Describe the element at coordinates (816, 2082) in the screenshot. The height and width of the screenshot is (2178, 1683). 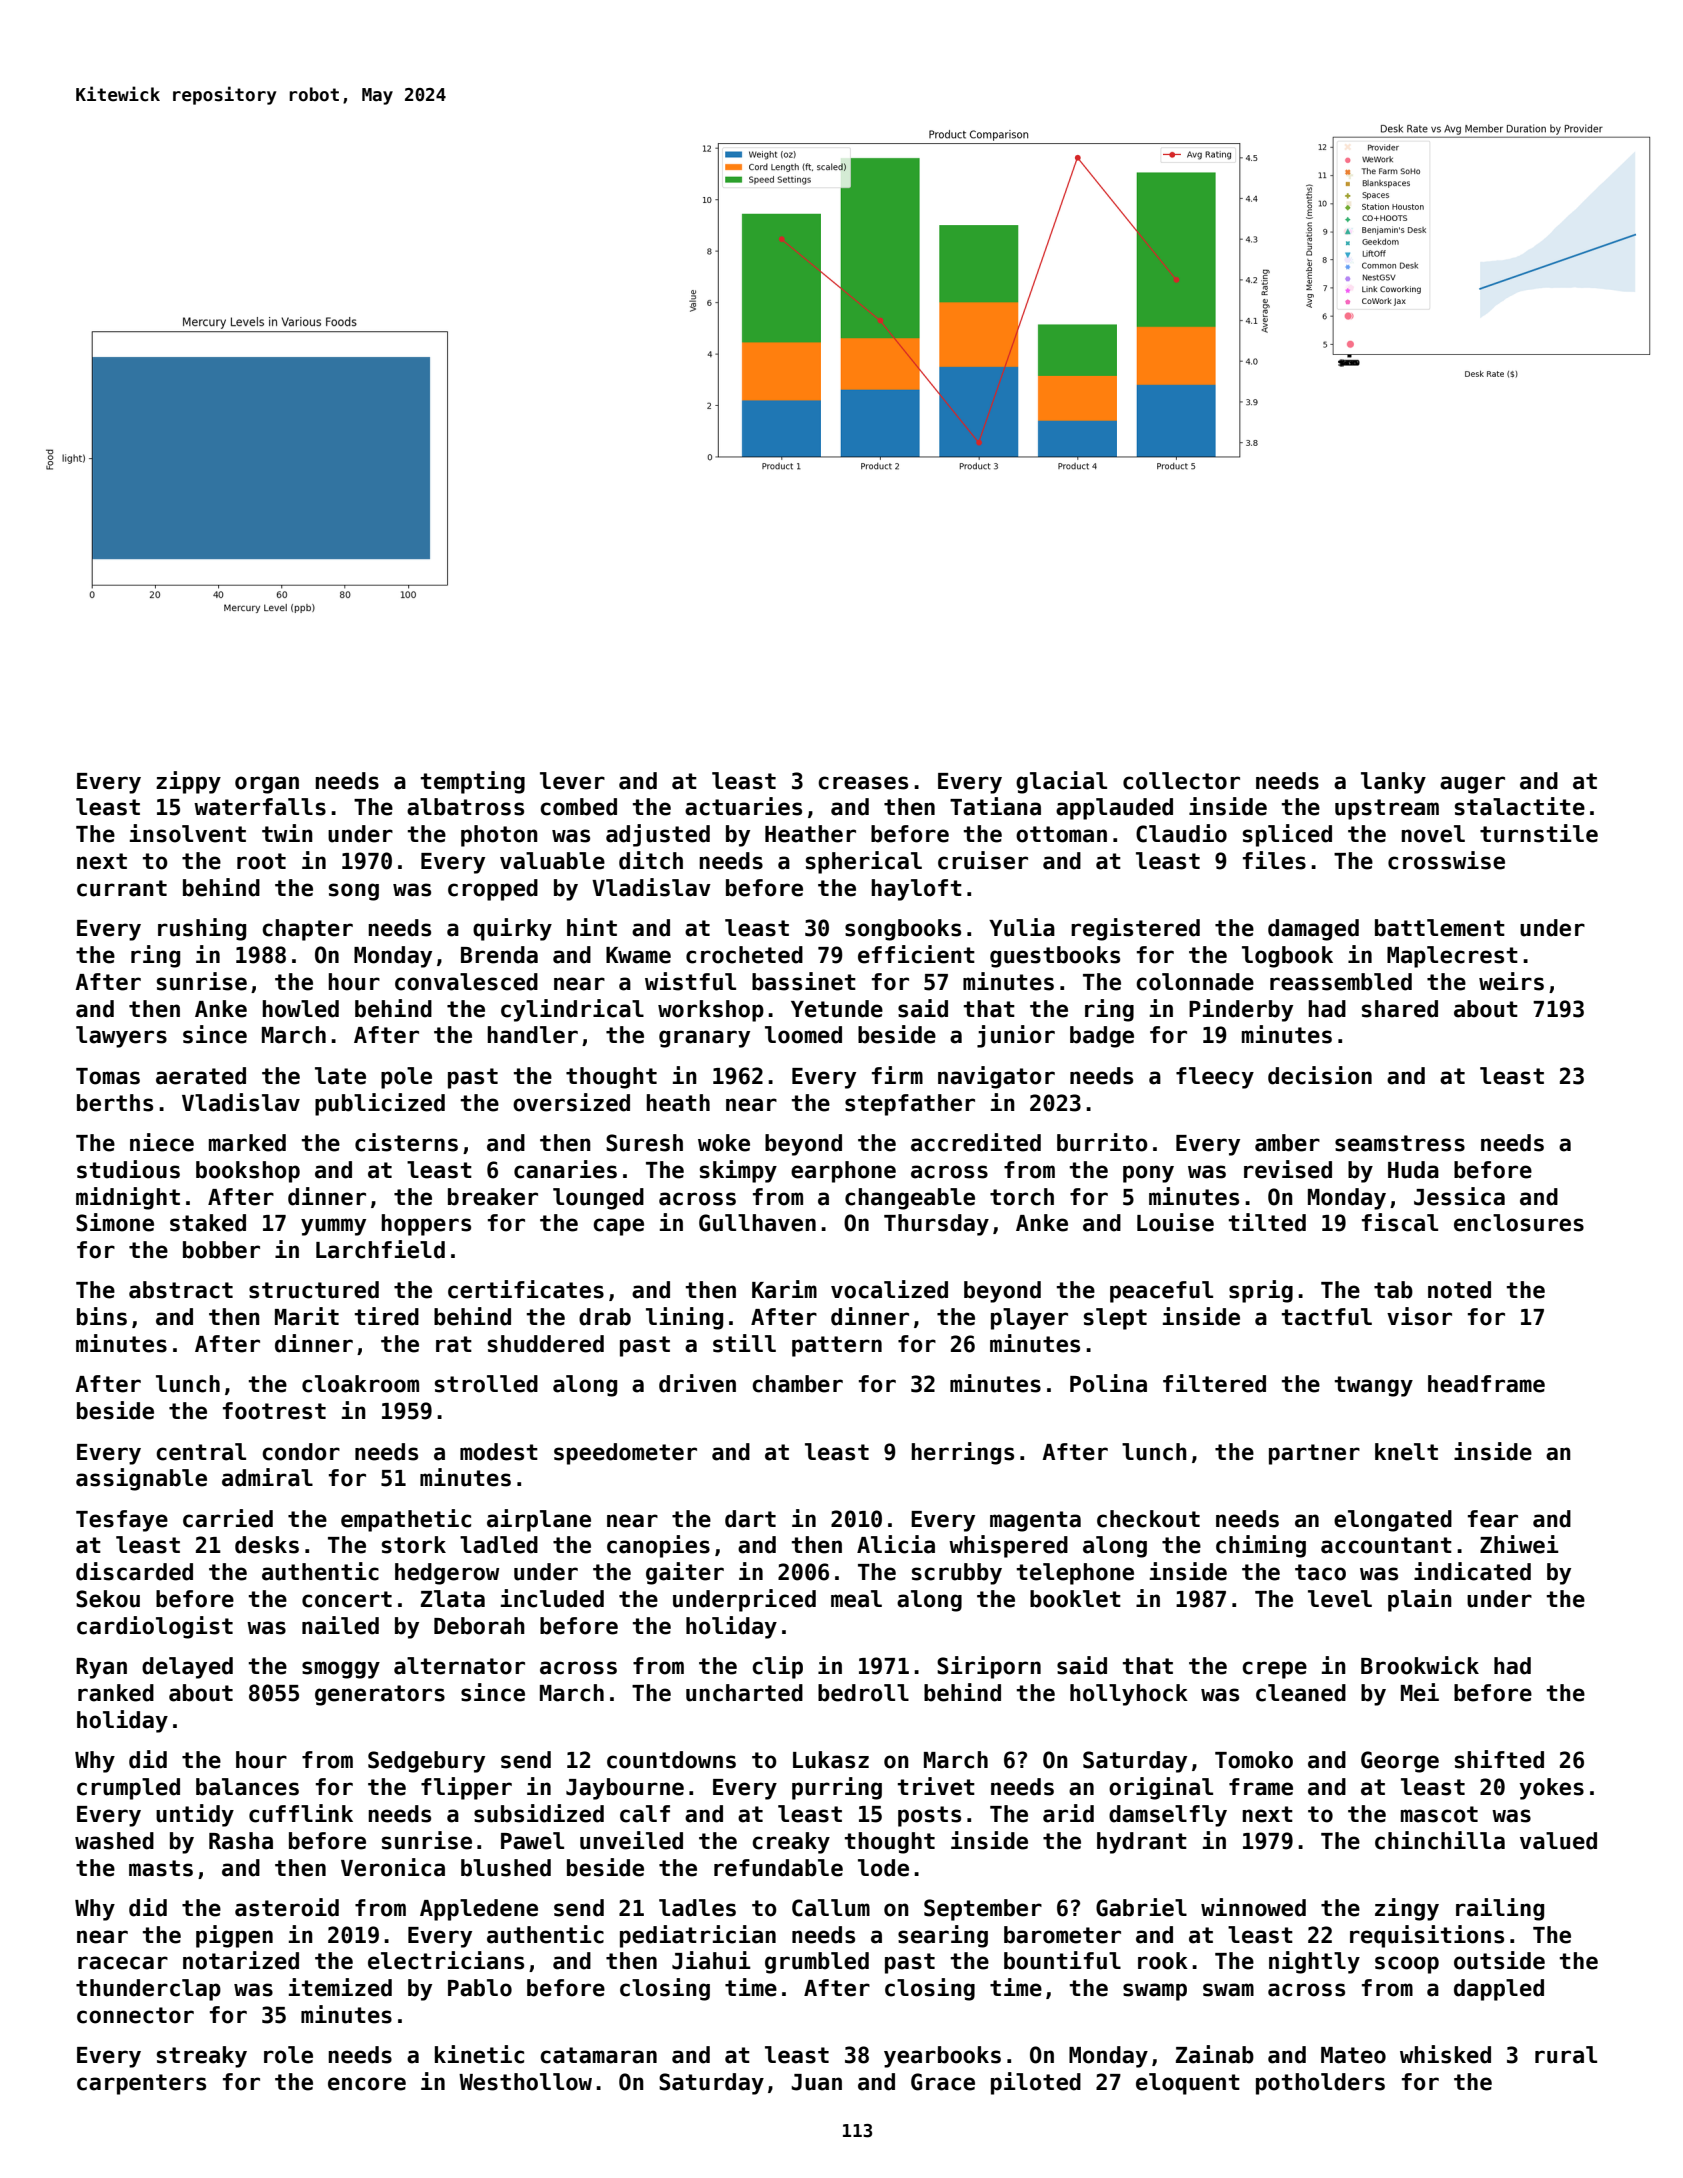
I see `Juan` at that location.
